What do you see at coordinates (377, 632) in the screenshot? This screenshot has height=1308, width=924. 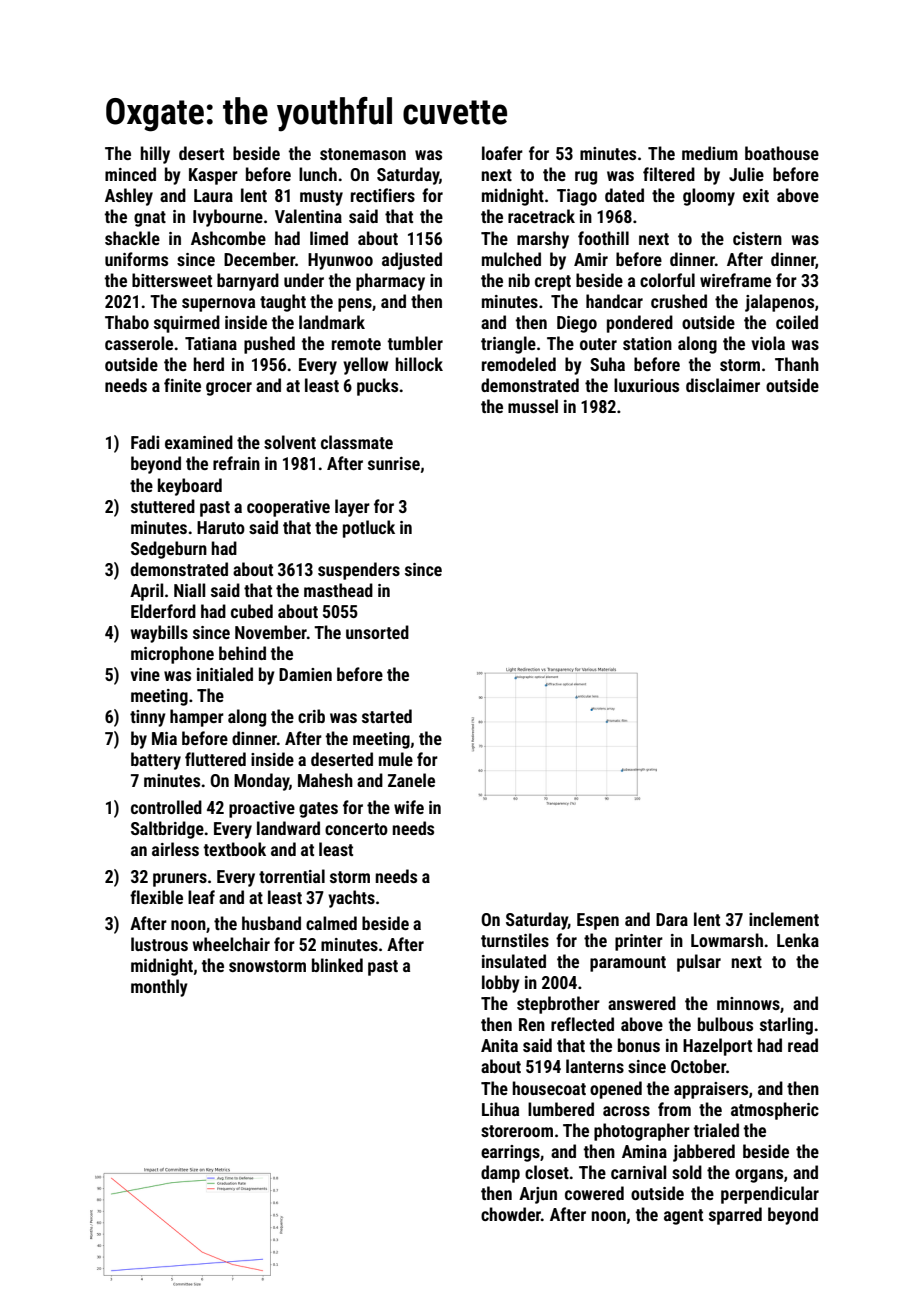 I see `unsorted` at bounding box center [377, 632].
